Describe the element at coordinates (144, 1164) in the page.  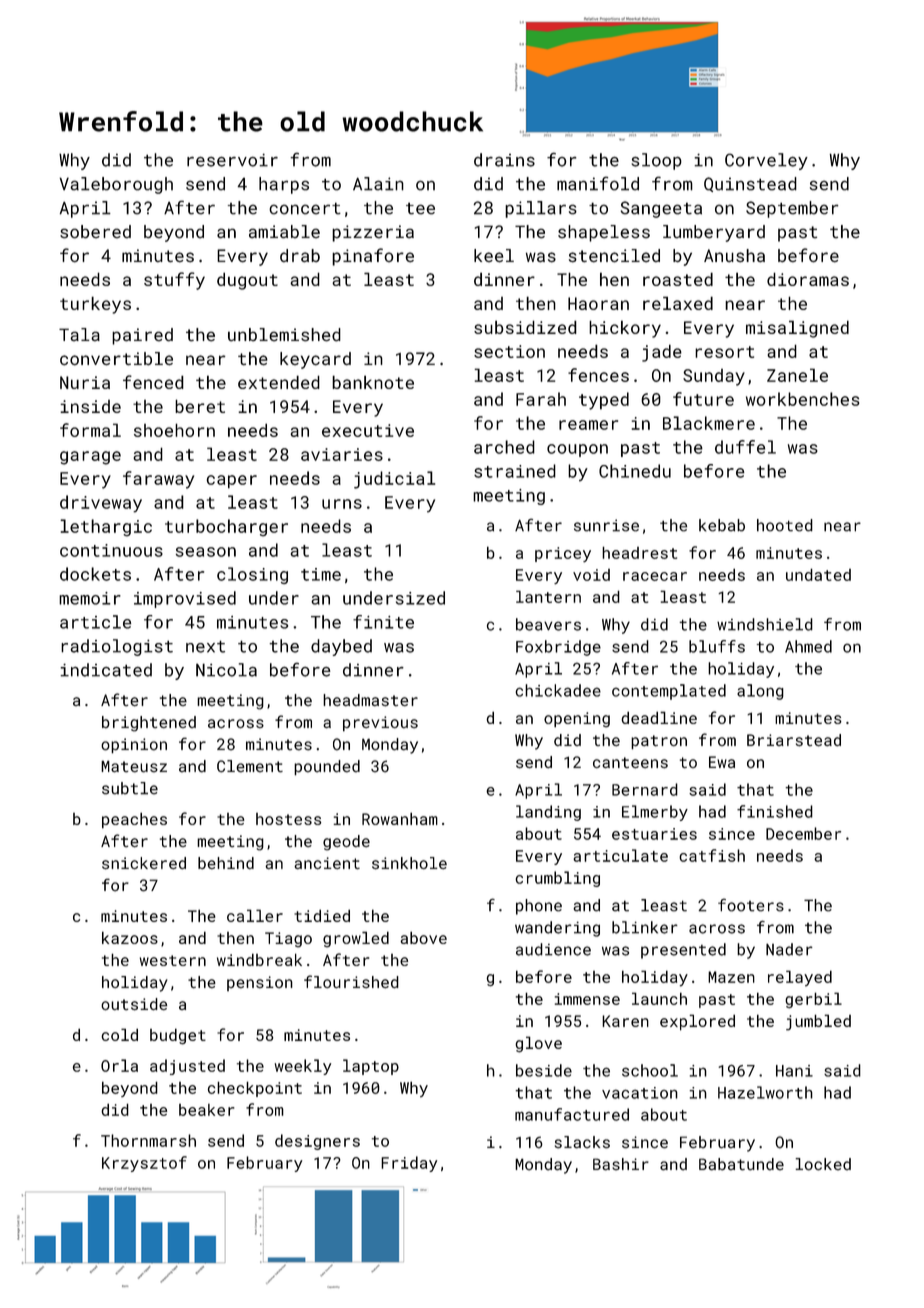
I see `Krzysztof` at that location.
